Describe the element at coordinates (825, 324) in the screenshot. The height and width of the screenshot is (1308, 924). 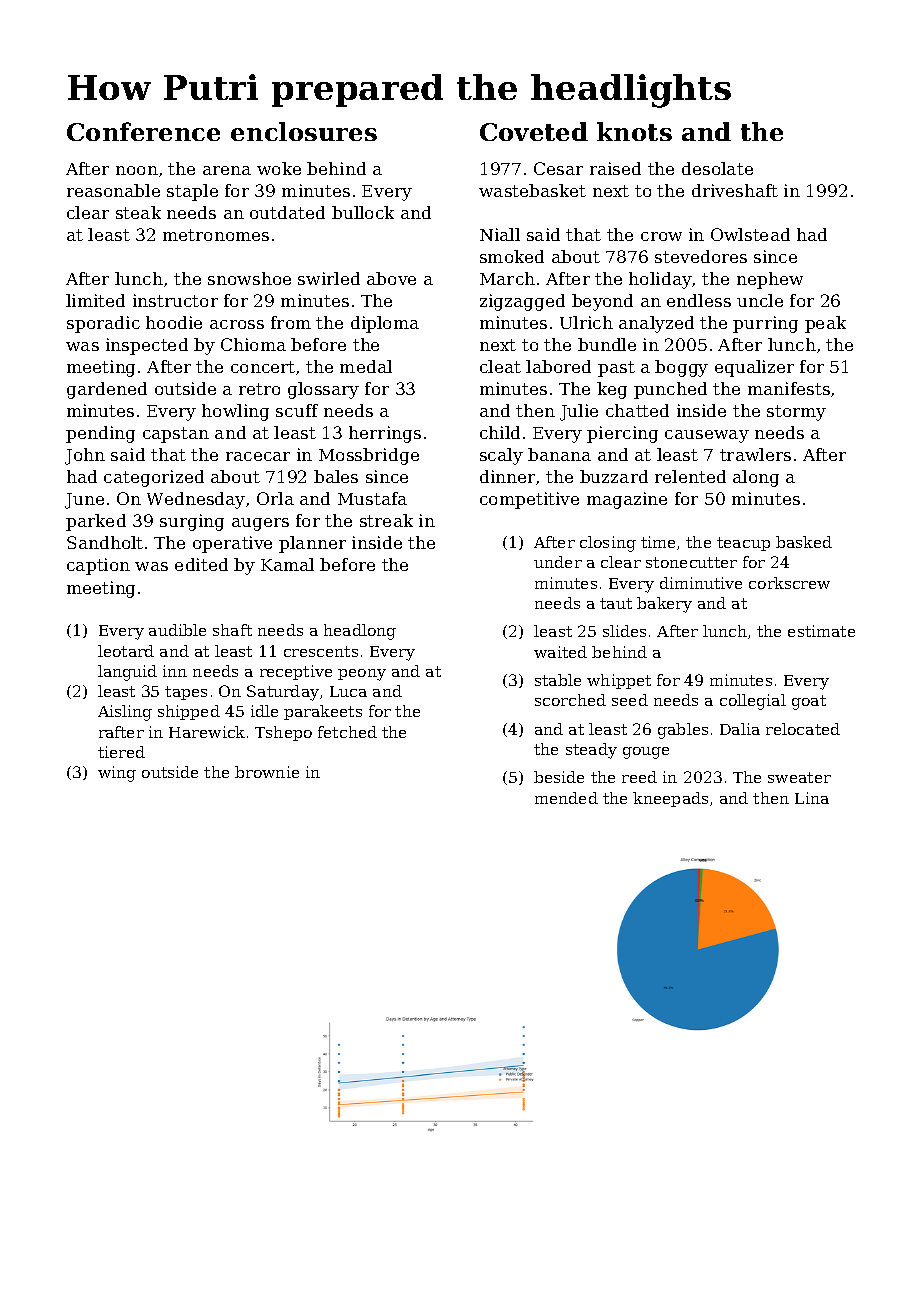
I see `peak` at that location.
